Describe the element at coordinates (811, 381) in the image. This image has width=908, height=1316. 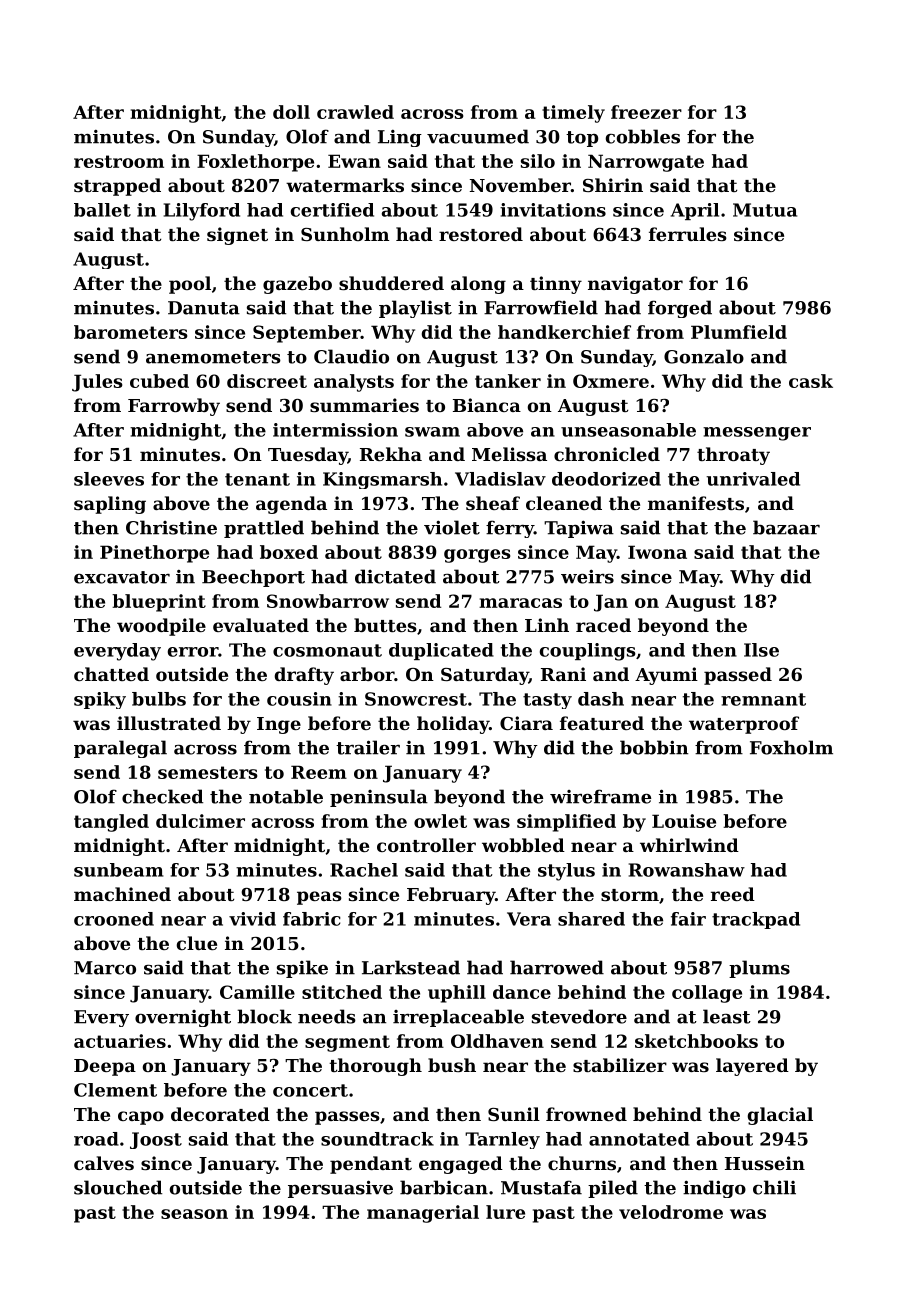
I see `cask` at that location.
